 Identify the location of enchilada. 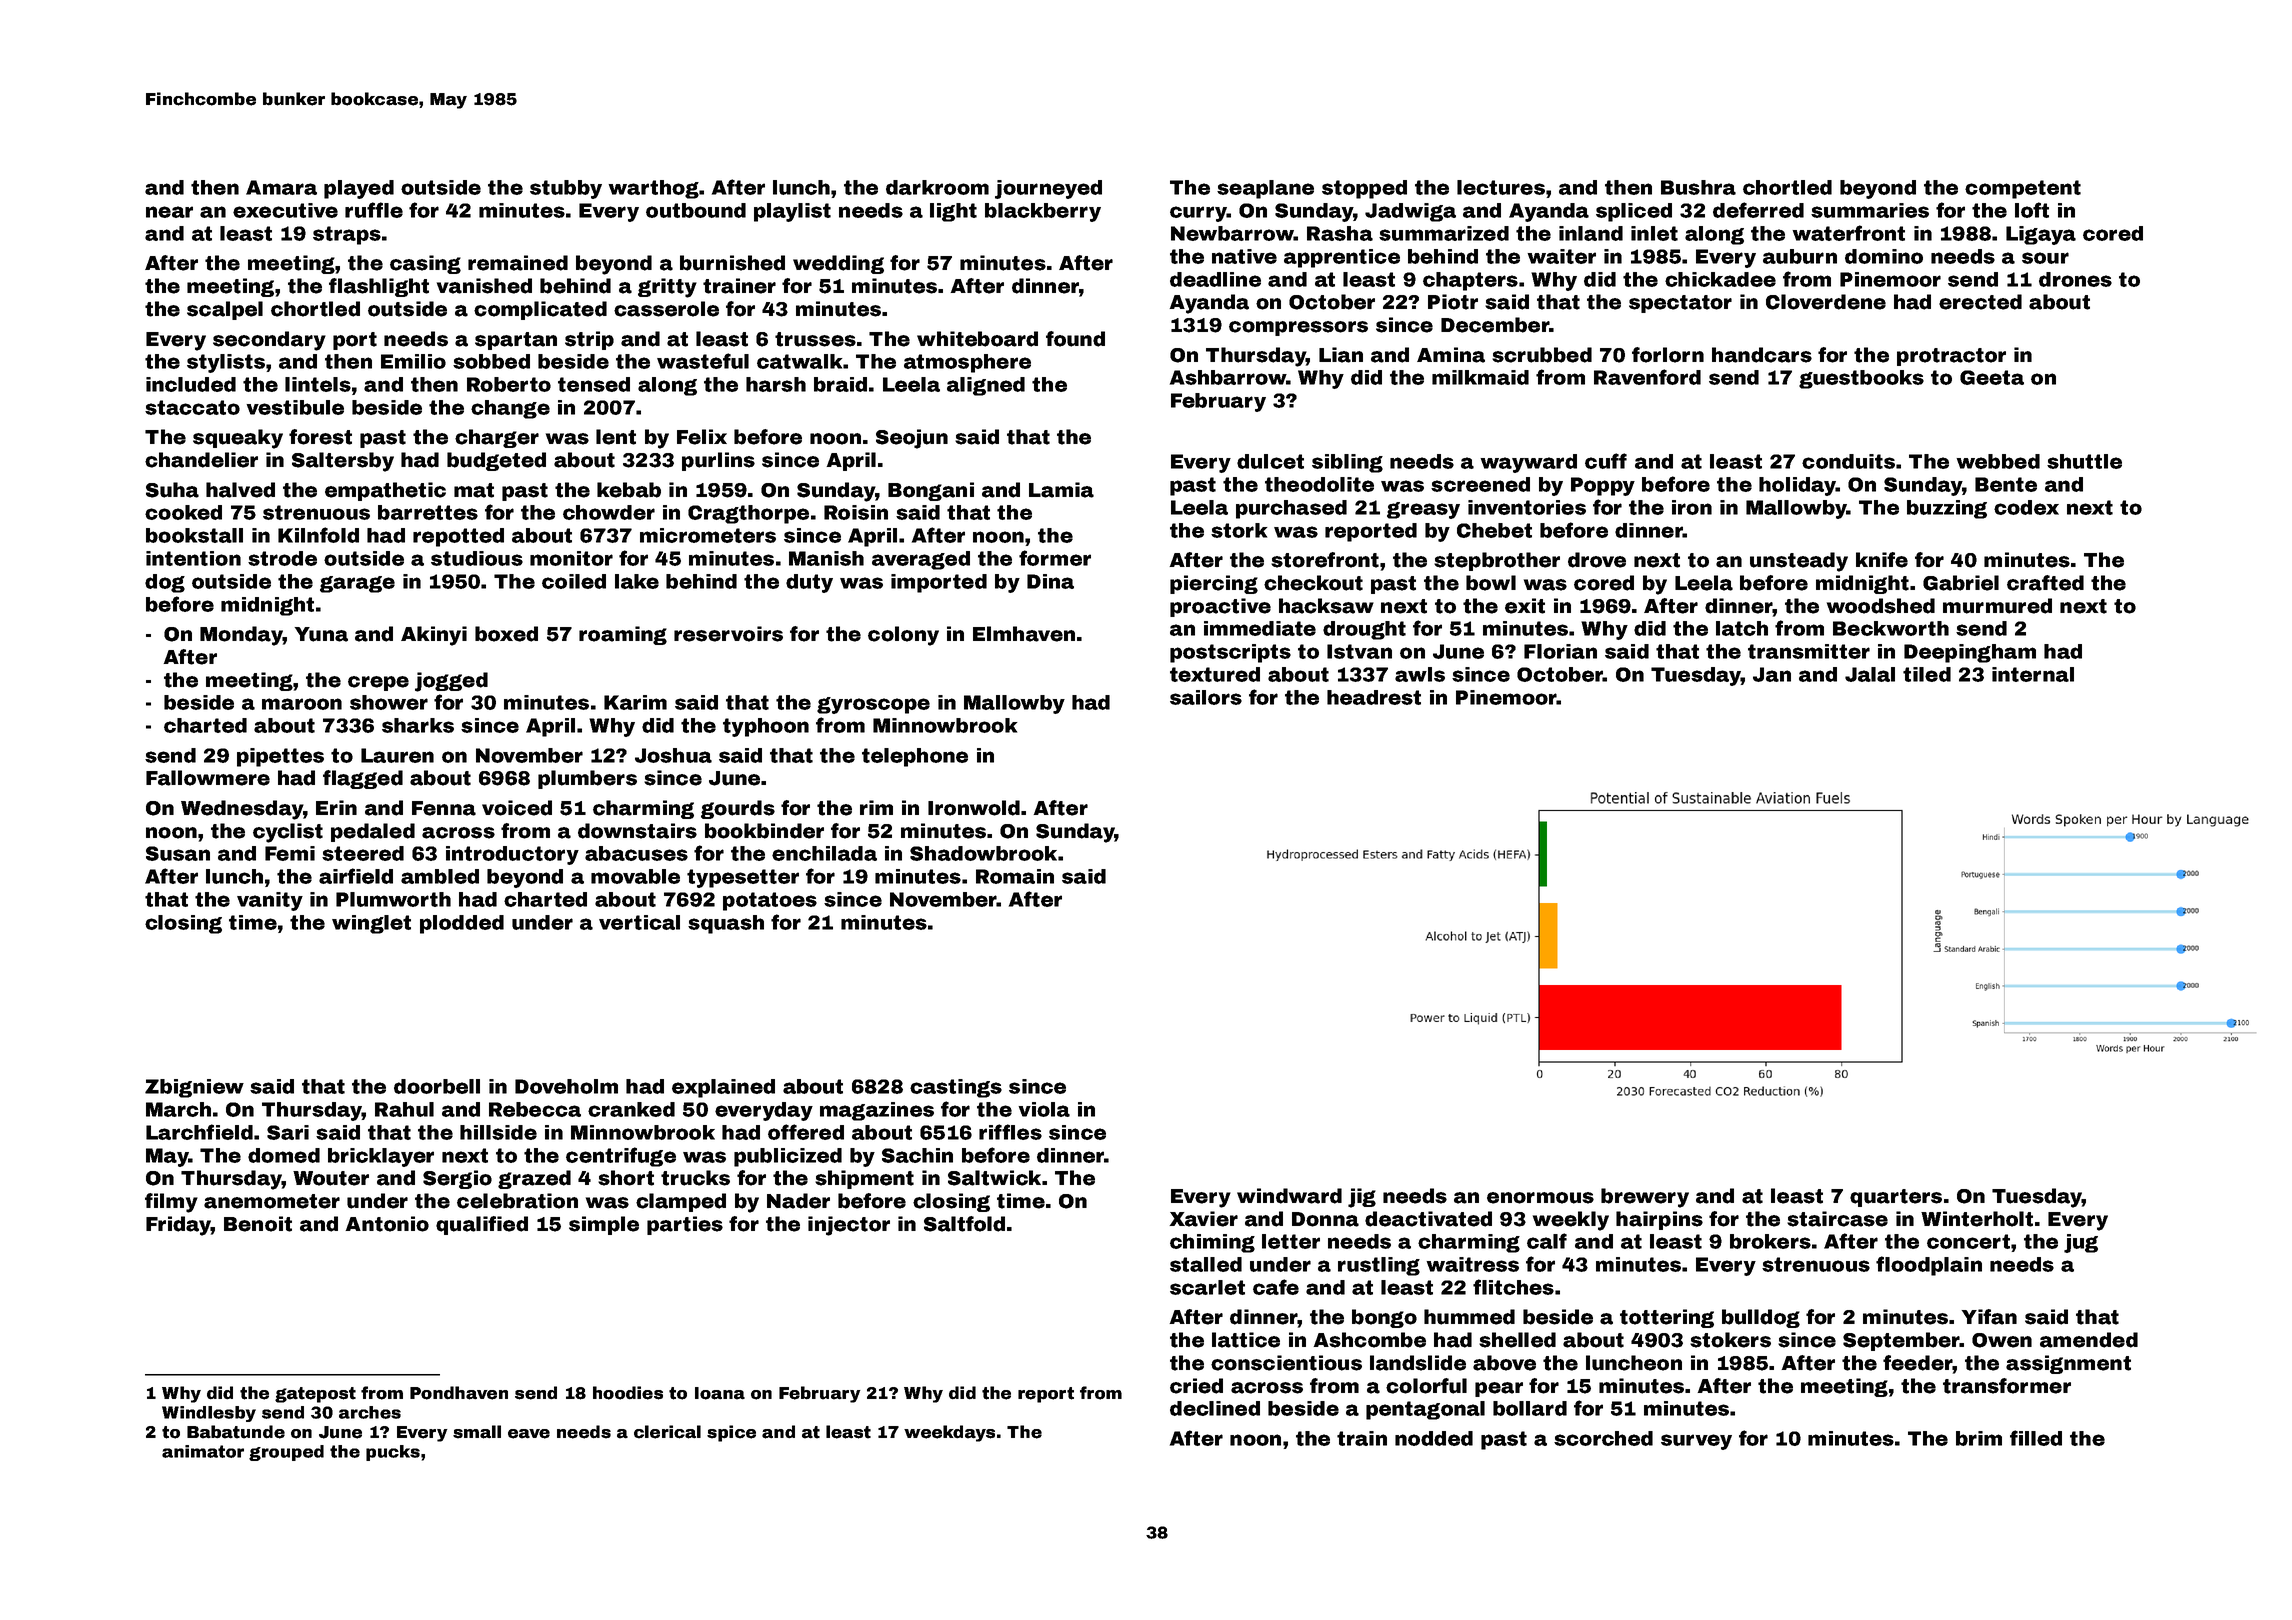
(824, 853).
